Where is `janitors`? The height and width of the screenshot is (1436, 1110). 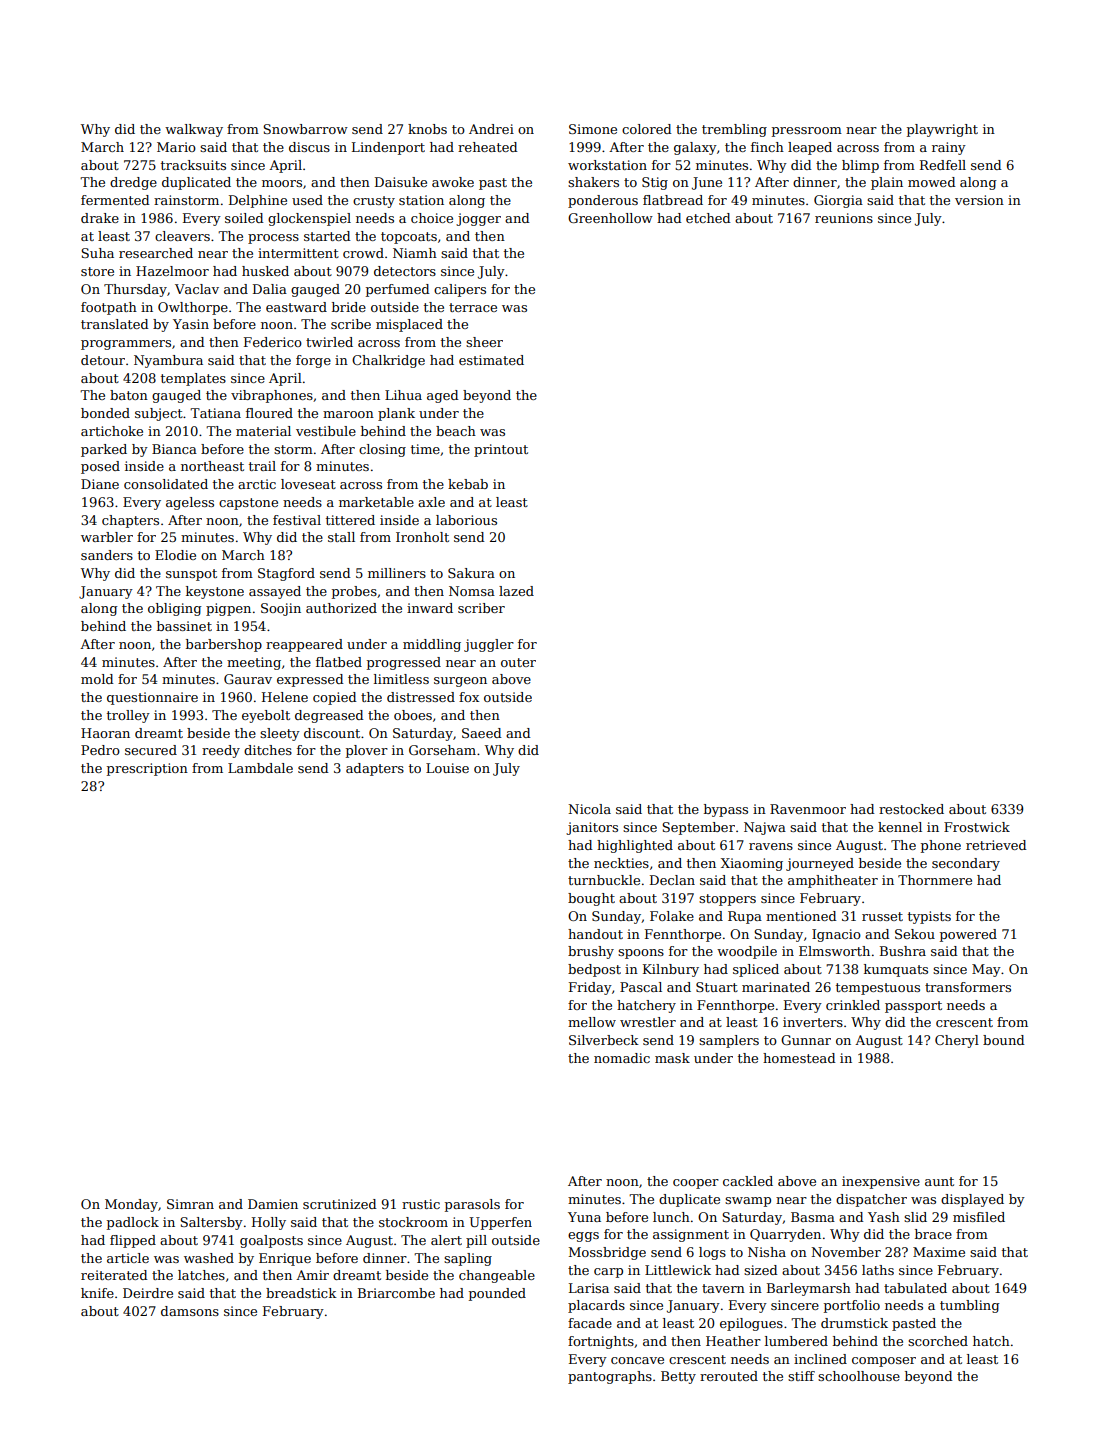
janitors is located at coordinates (592, 828).
